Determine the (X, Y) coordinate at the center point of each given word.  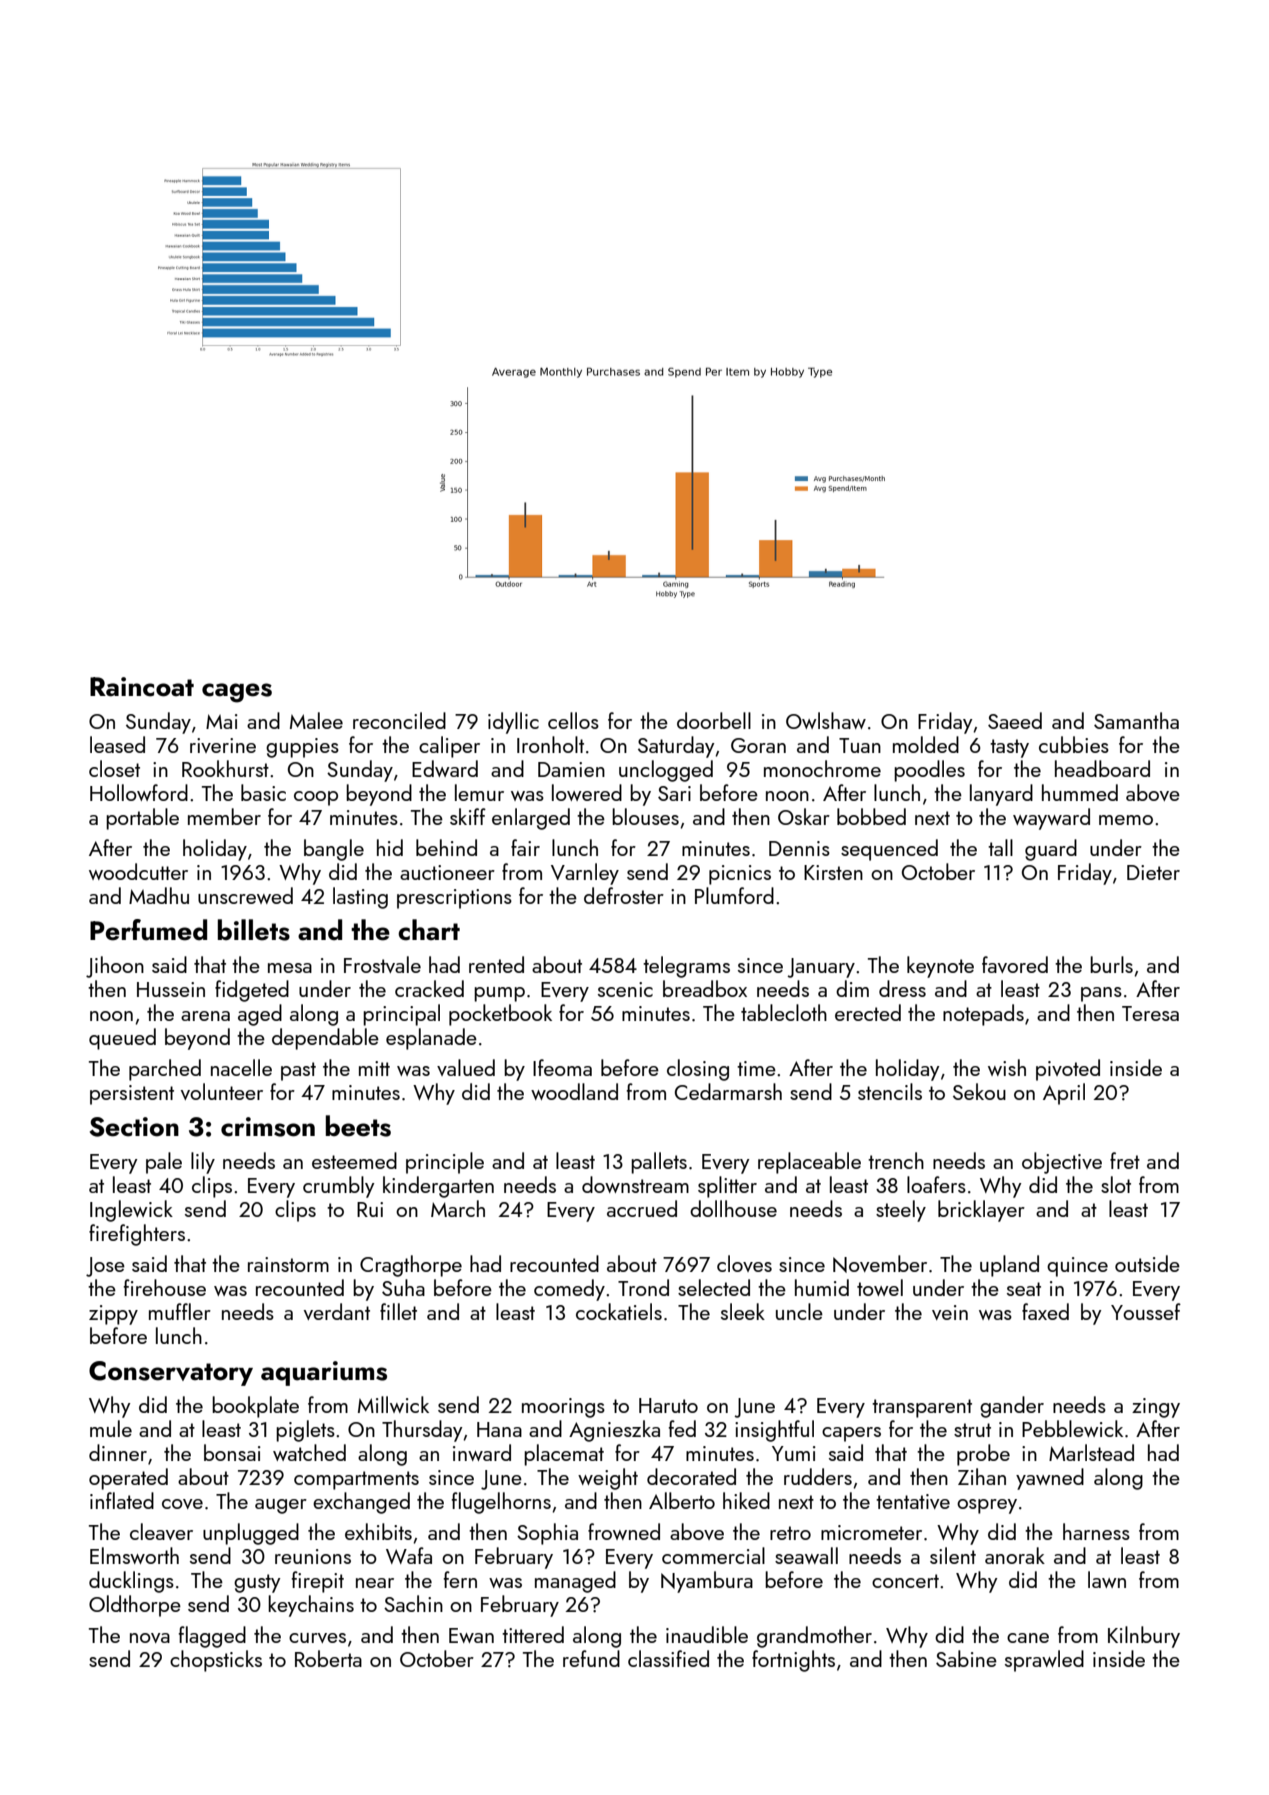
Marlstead (1091, 1452)
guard (1051, 850)
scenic (625, 989)
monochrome (822, 768)
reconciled (399, 720)
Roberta (328, 1658)
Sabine (966, 1658)
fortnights (793, 1661)
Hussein (171, 989)
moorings (563, 1408)
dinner (118, 1452)
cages (237, 693)
